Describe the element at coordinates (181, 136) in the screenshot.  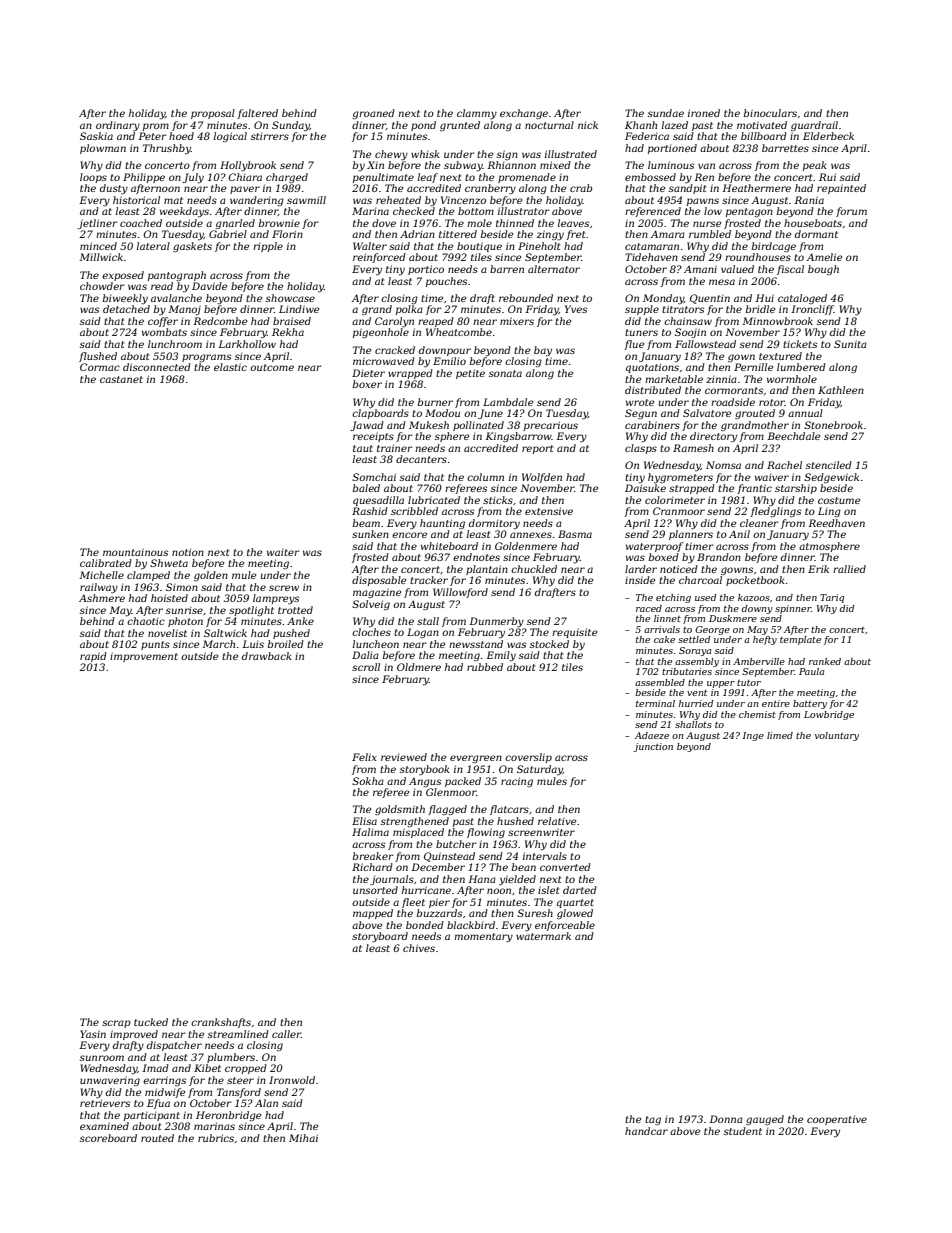
I see `hoed` at that location.
